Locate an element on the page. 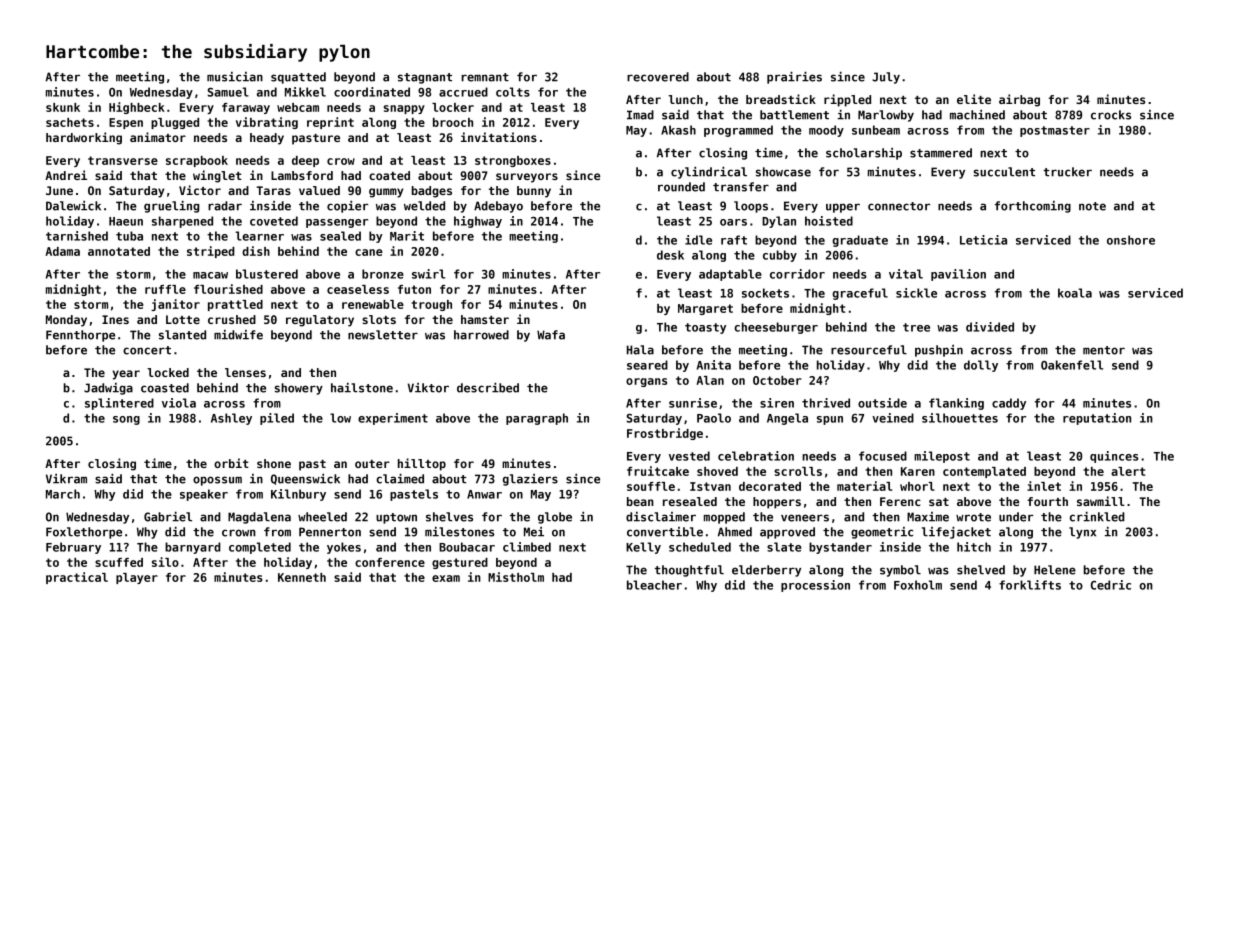 The width and height of the image is (1233, 952). locked is located at coordinates (168, 372).
